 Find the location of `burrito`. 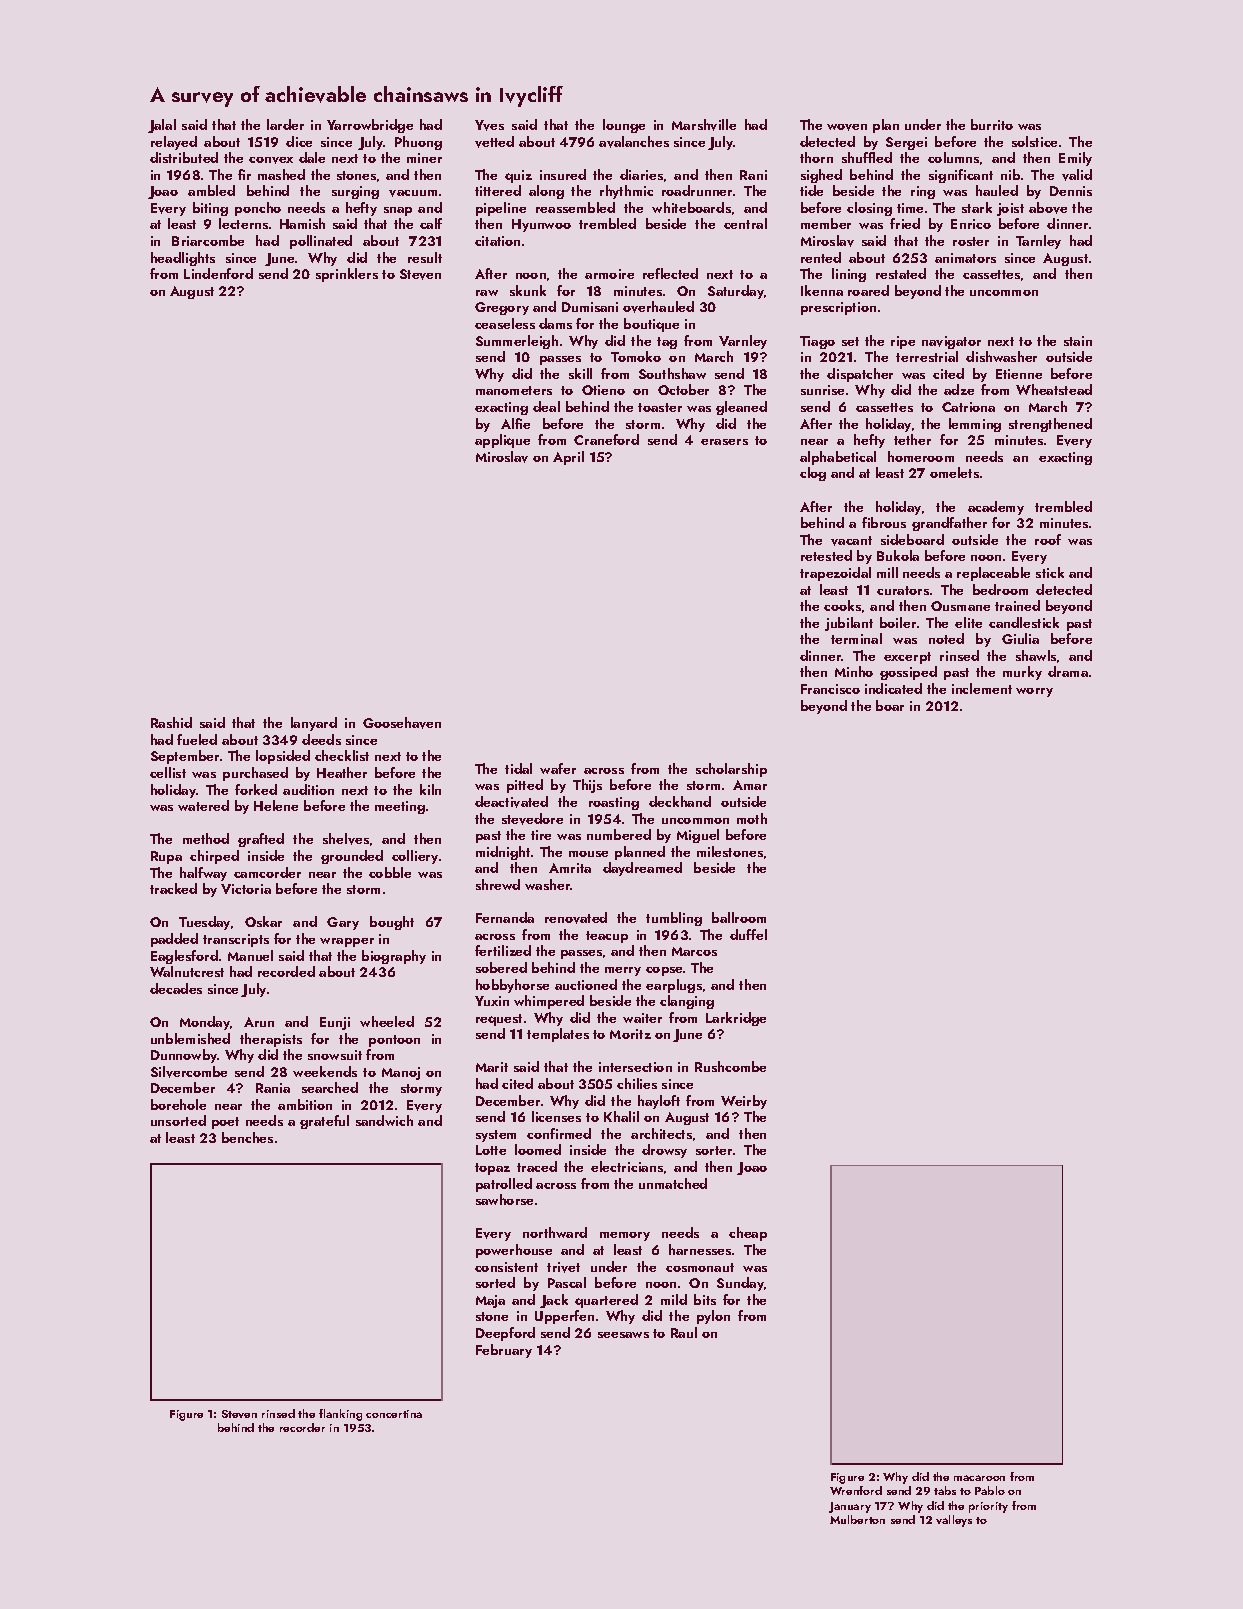

burrito is located at coordinates (992, 124).
